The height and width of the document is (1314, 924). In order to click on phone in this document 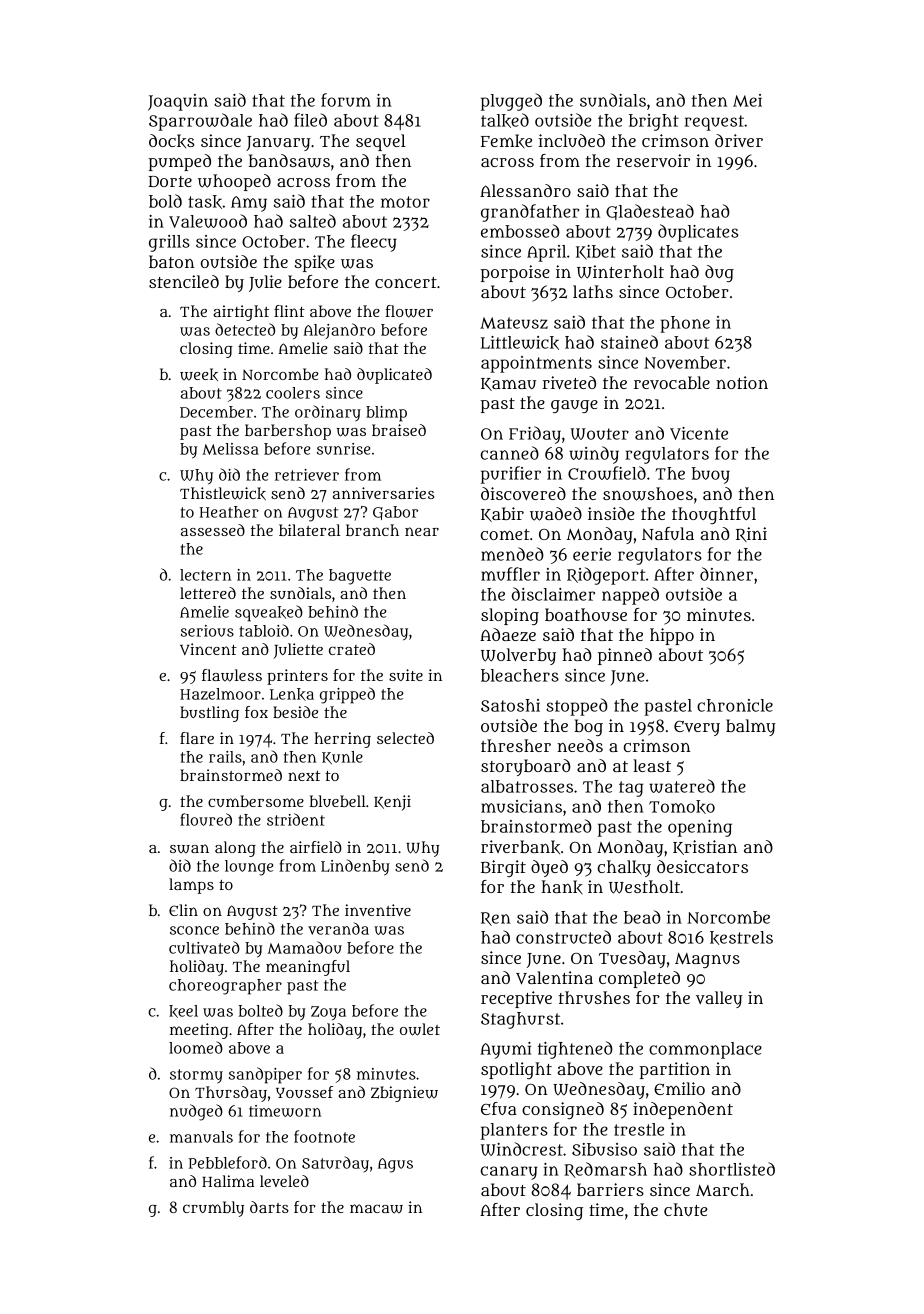, I will do `click(685, 324)`.
